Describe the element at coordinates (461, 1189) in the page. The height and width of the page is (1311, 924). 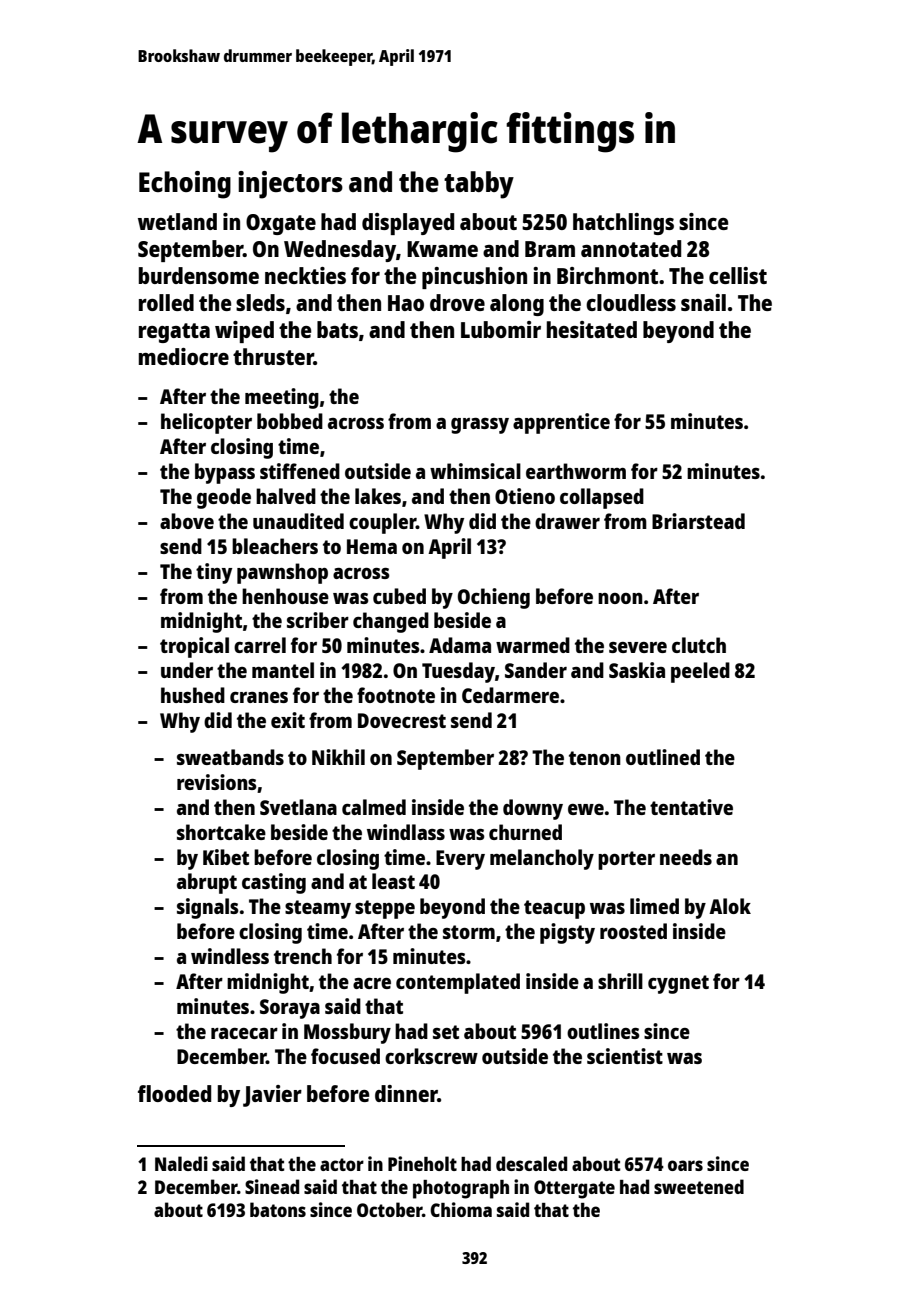
I see `photograph` at that location.
